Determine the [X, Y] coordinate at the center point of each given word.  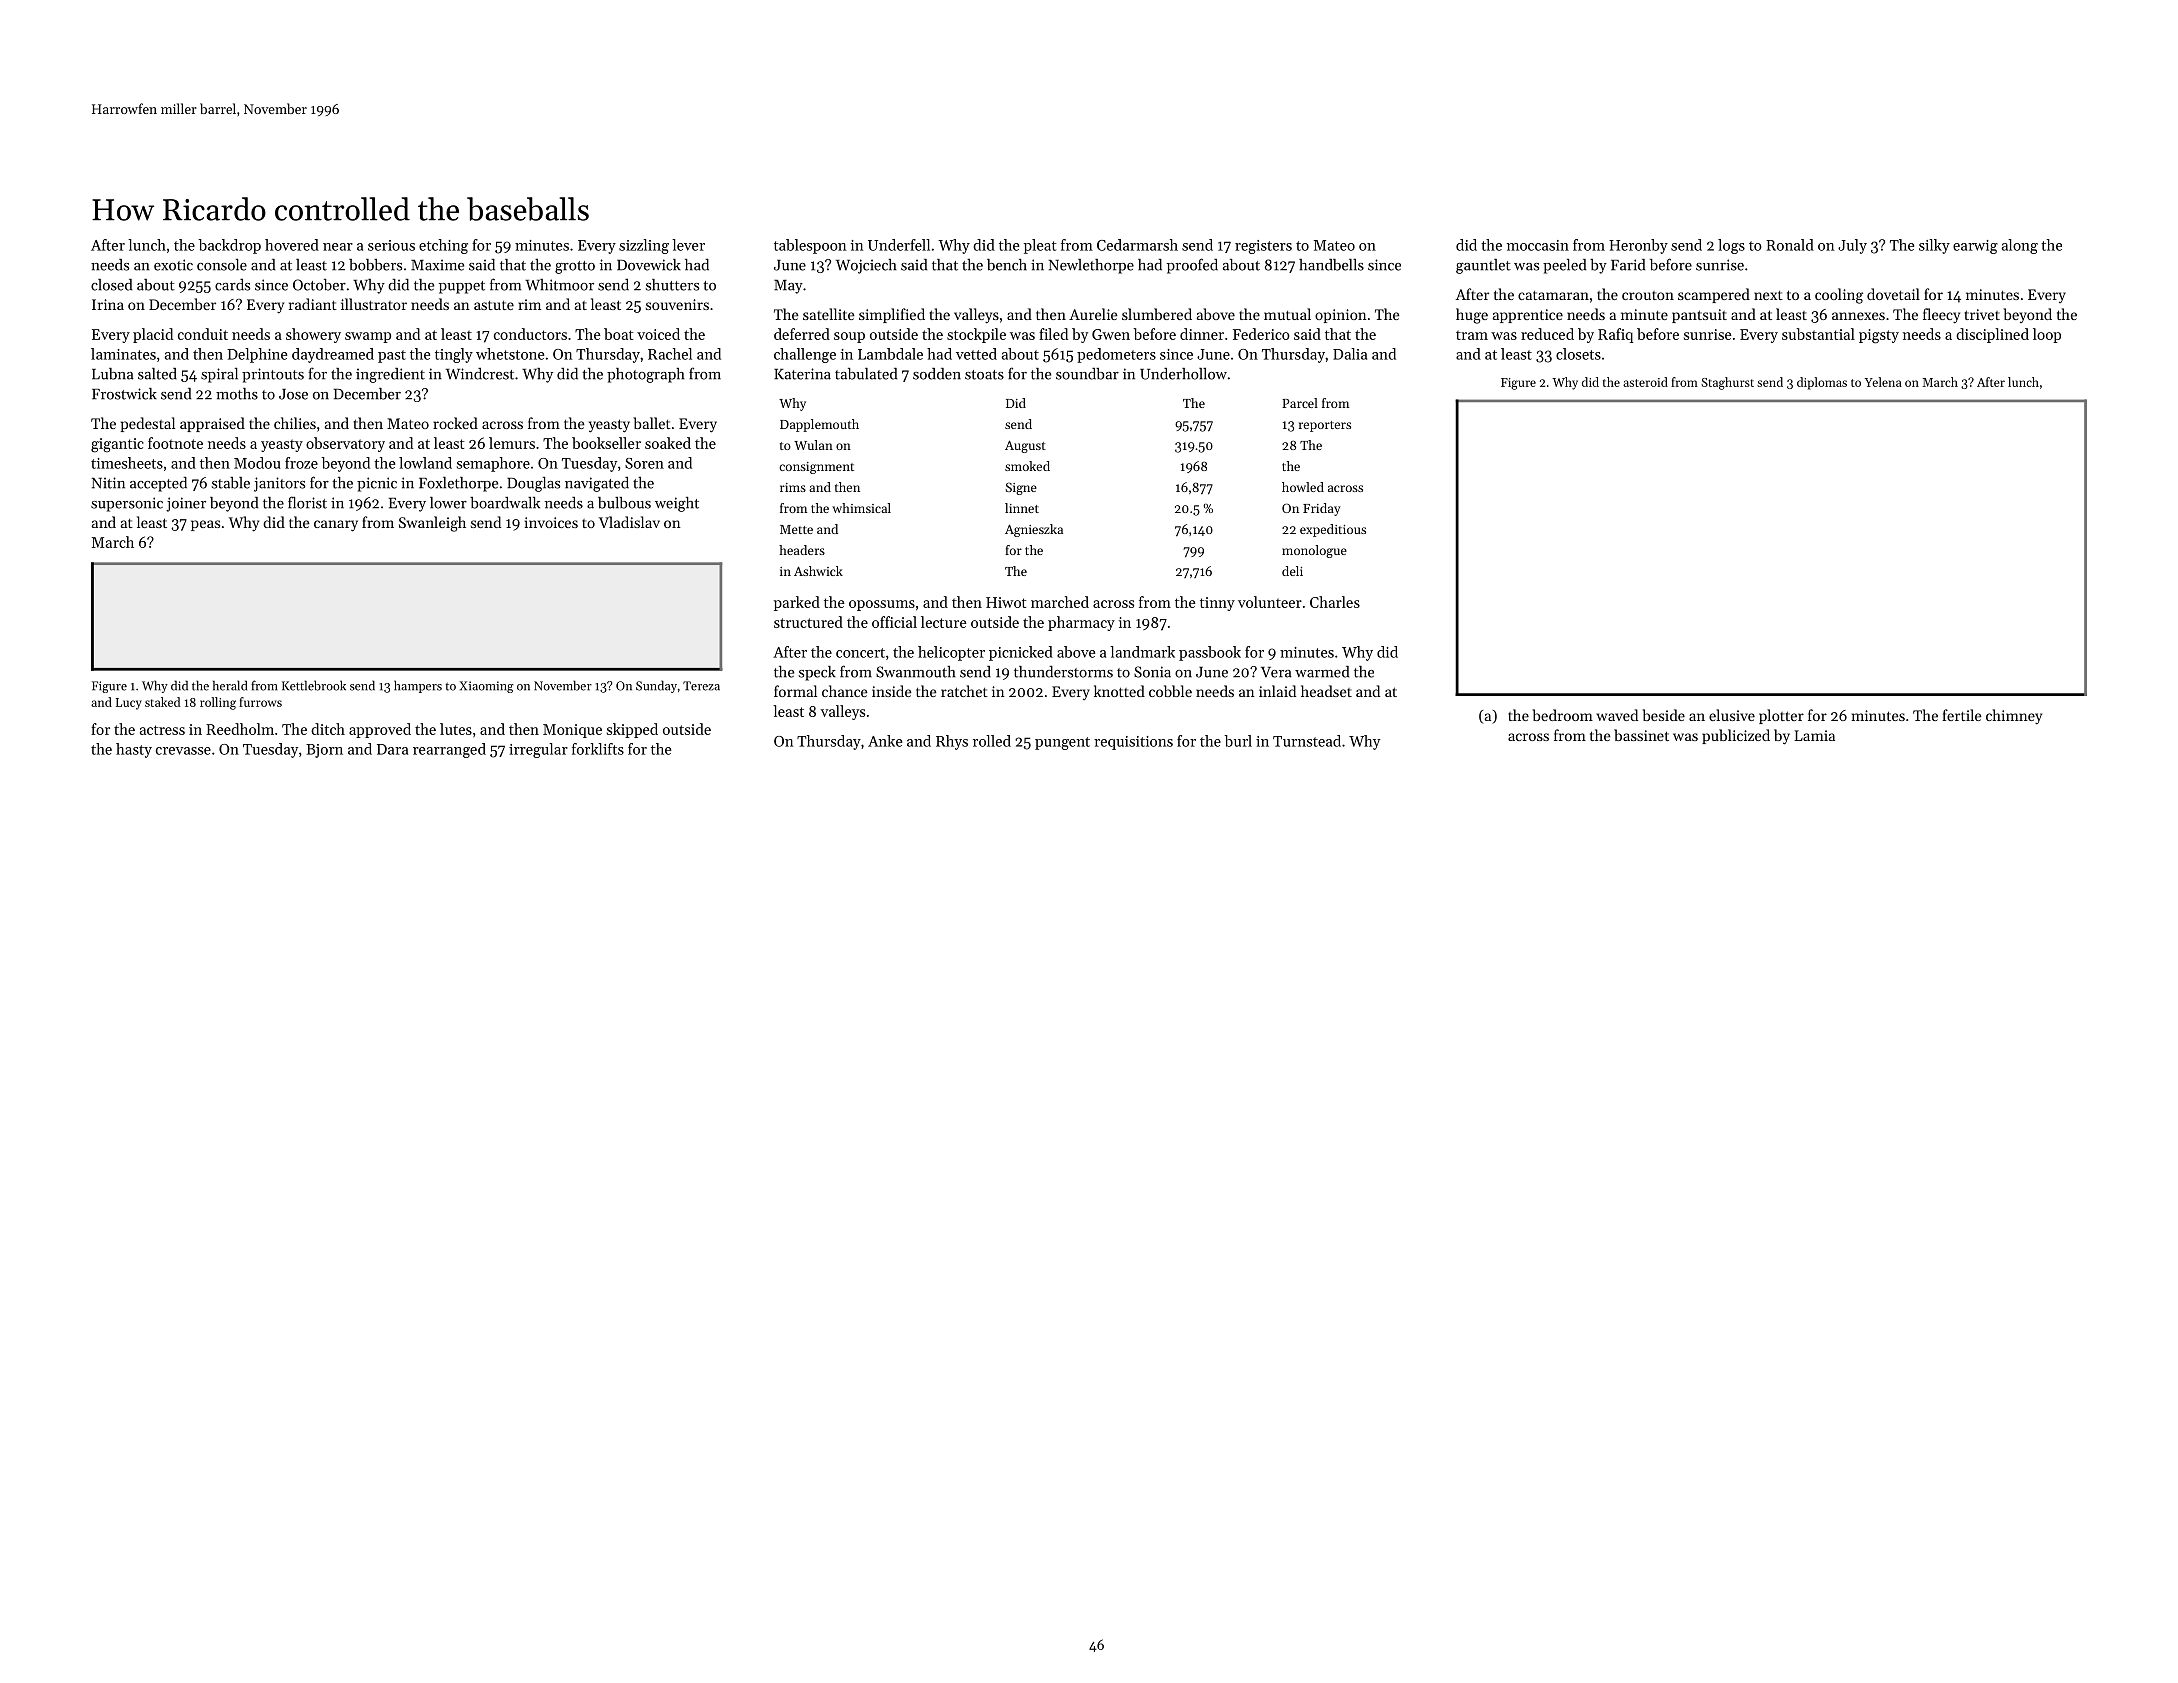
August [1025, 446]
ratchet [964, 691]
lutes [456, 729]
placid [153, 335]
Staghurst [1727, 383]
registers [1263, 247]
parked [797, 603]
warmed [1322, 672]
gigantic [117, 445]
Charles [1335, 602]
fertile [1962, 715]
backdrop [229, 246]
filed [1053, 334]
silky [1934, 246]
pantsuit [1699, 316]
